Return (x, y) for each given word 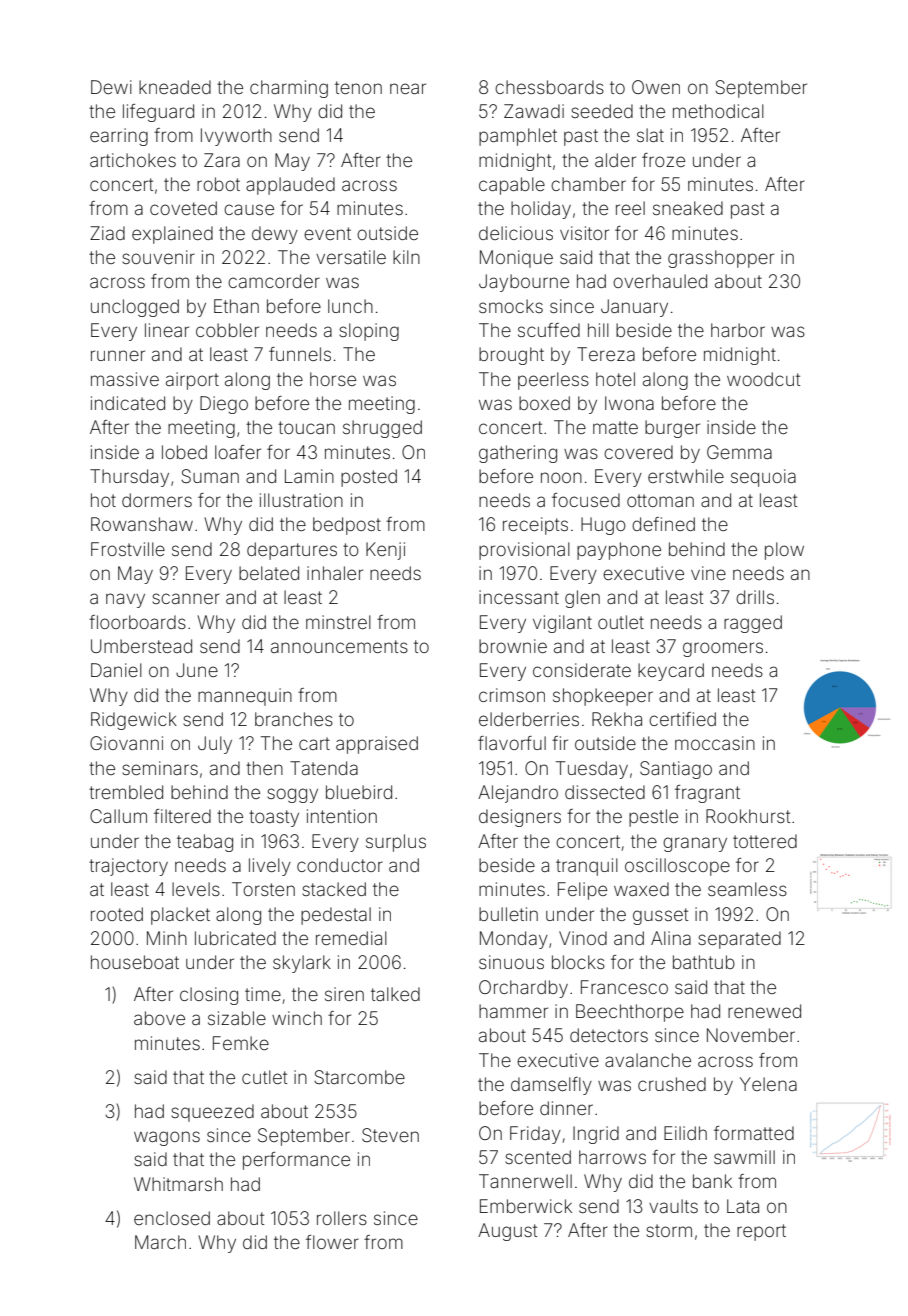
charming (289, 89)
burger (672, 429)
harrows (612, 1157)
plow (784, 551)
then (264, 768)
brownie (513, 646)
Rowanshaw (142, 524)
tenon (358, 87)
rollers (342, 1218)
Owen (656, 87)
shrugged (382, 429)
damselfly (551, 1086)
